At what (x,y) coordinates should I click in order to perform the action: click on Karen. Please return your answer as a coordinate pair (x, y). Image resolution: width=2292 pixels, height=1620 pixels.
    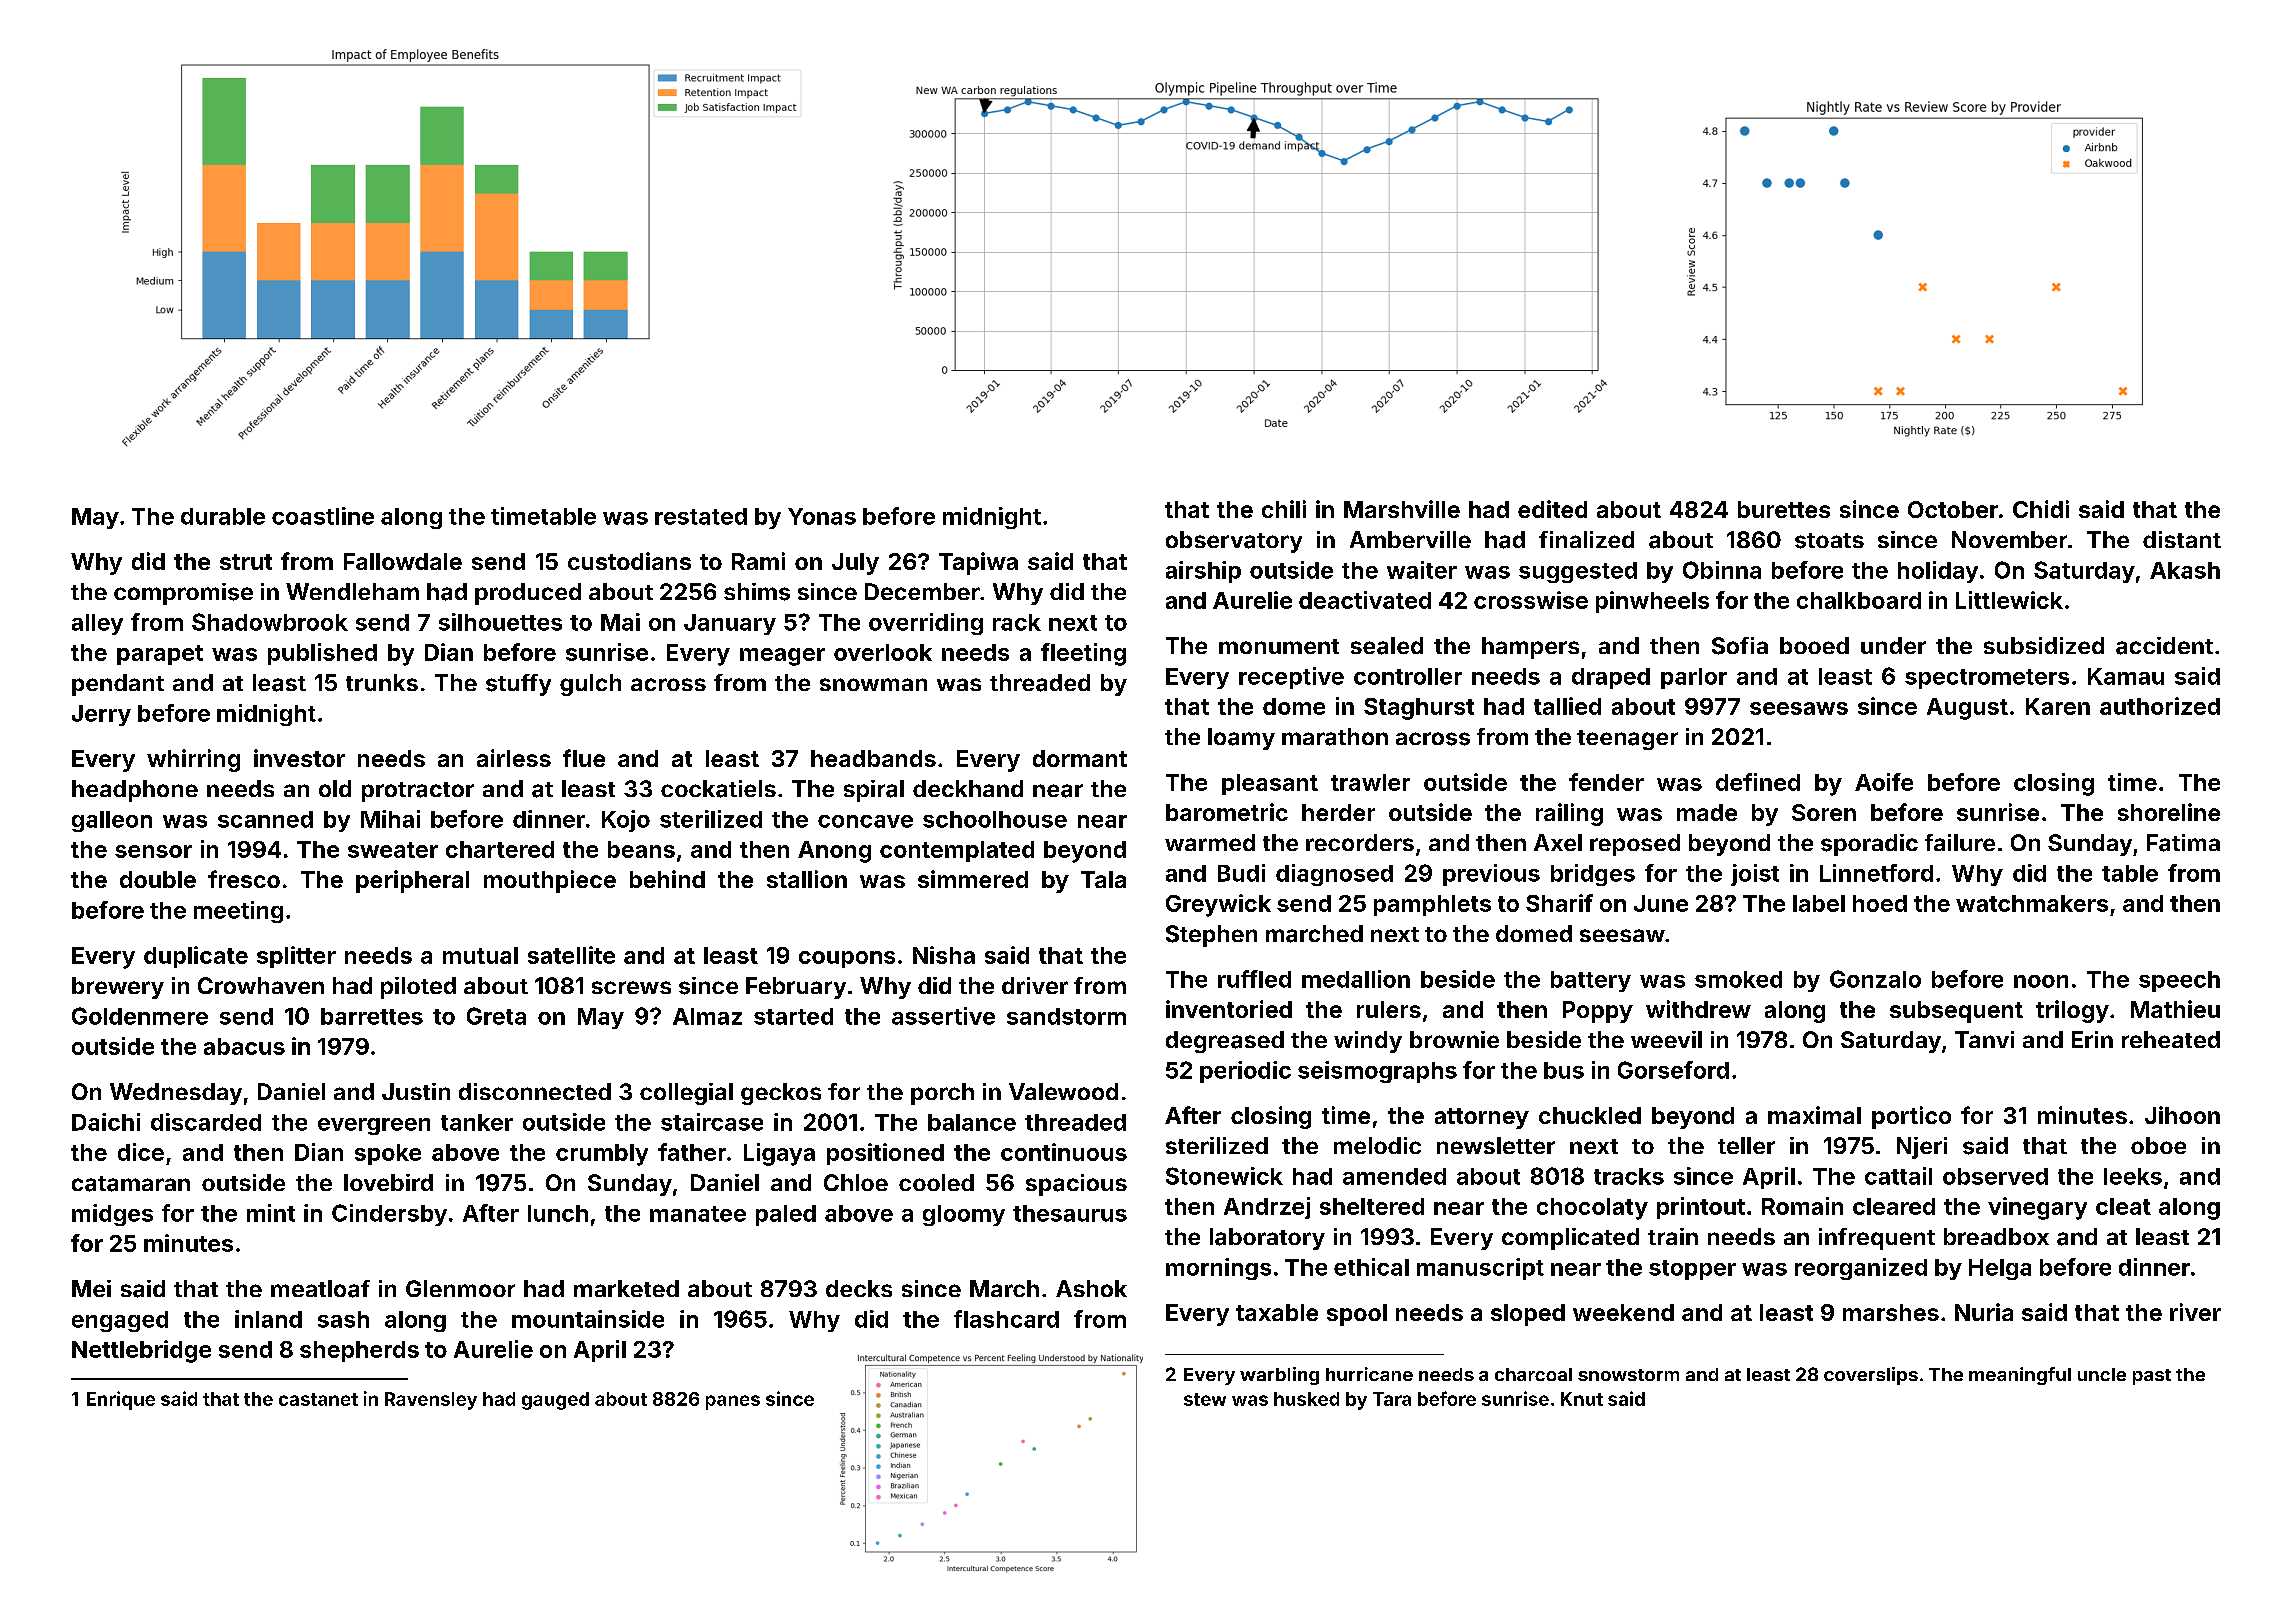
    Looking at the image, I should click on (2058, 706).
